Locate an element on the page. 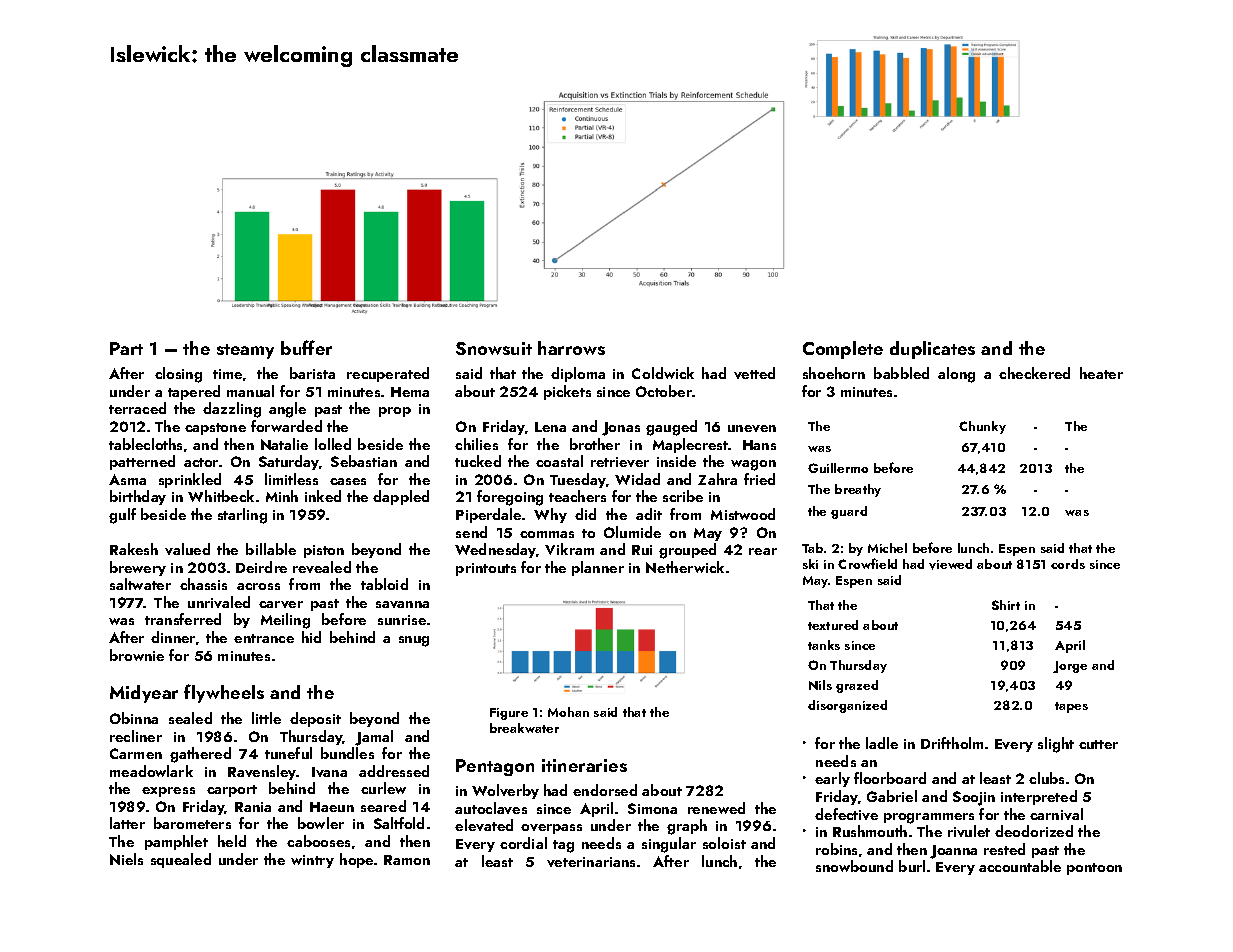 The width and height of the page is (1233, 952). Niels is located at coordinates (126, 859).
